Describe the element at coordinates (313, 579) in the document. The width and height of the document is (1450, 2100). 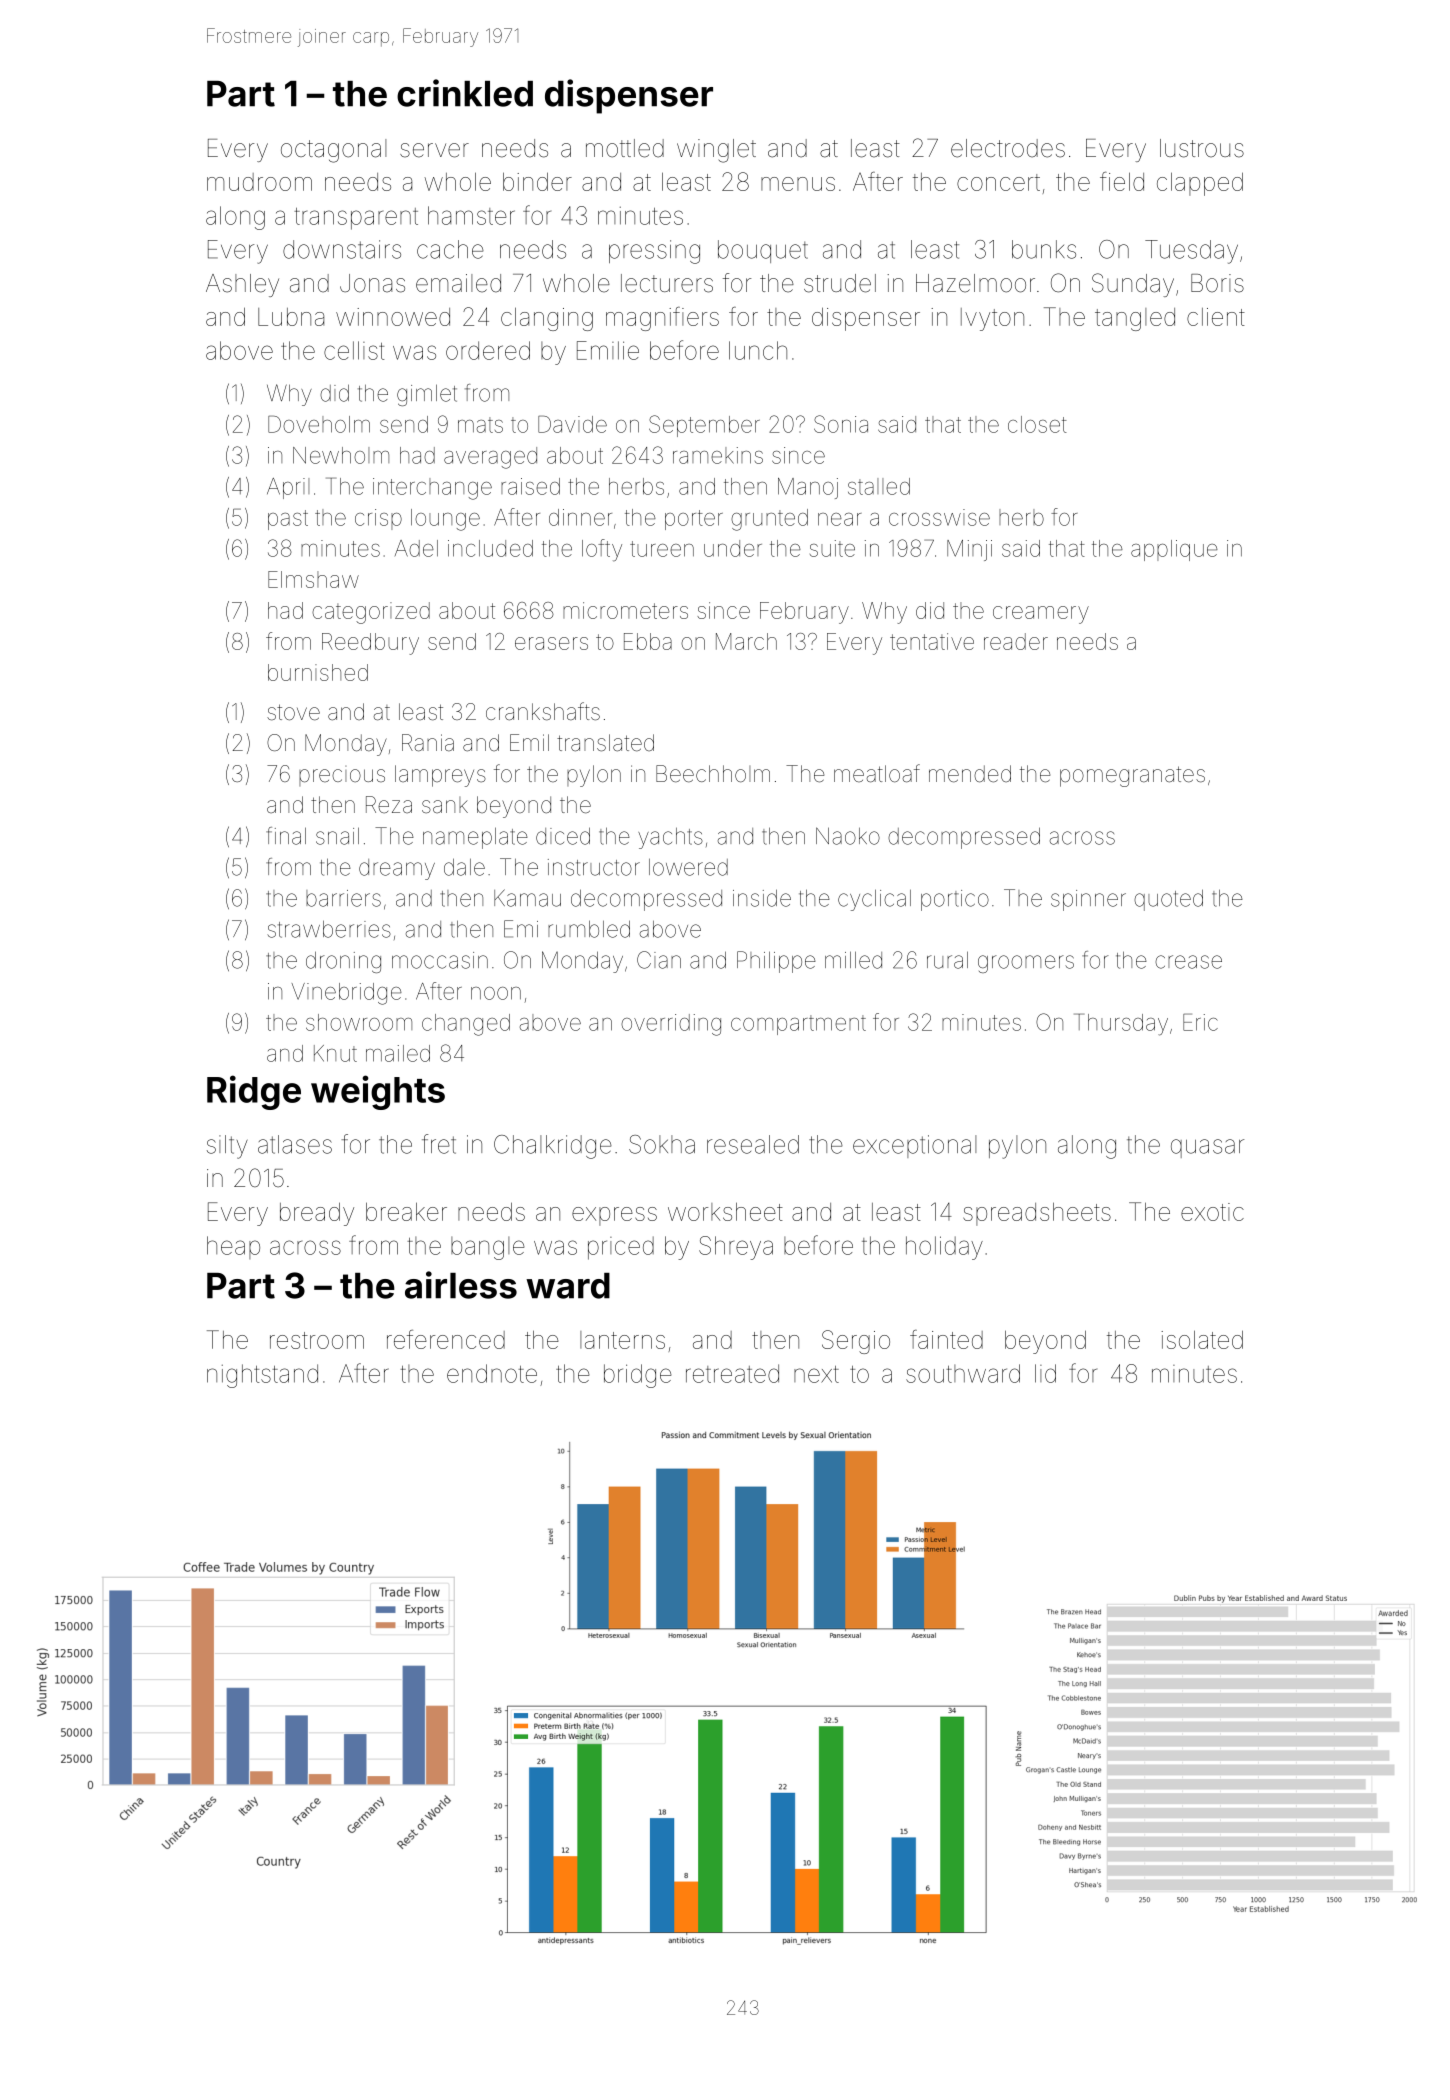
I see `Elmshaw` at that location.
